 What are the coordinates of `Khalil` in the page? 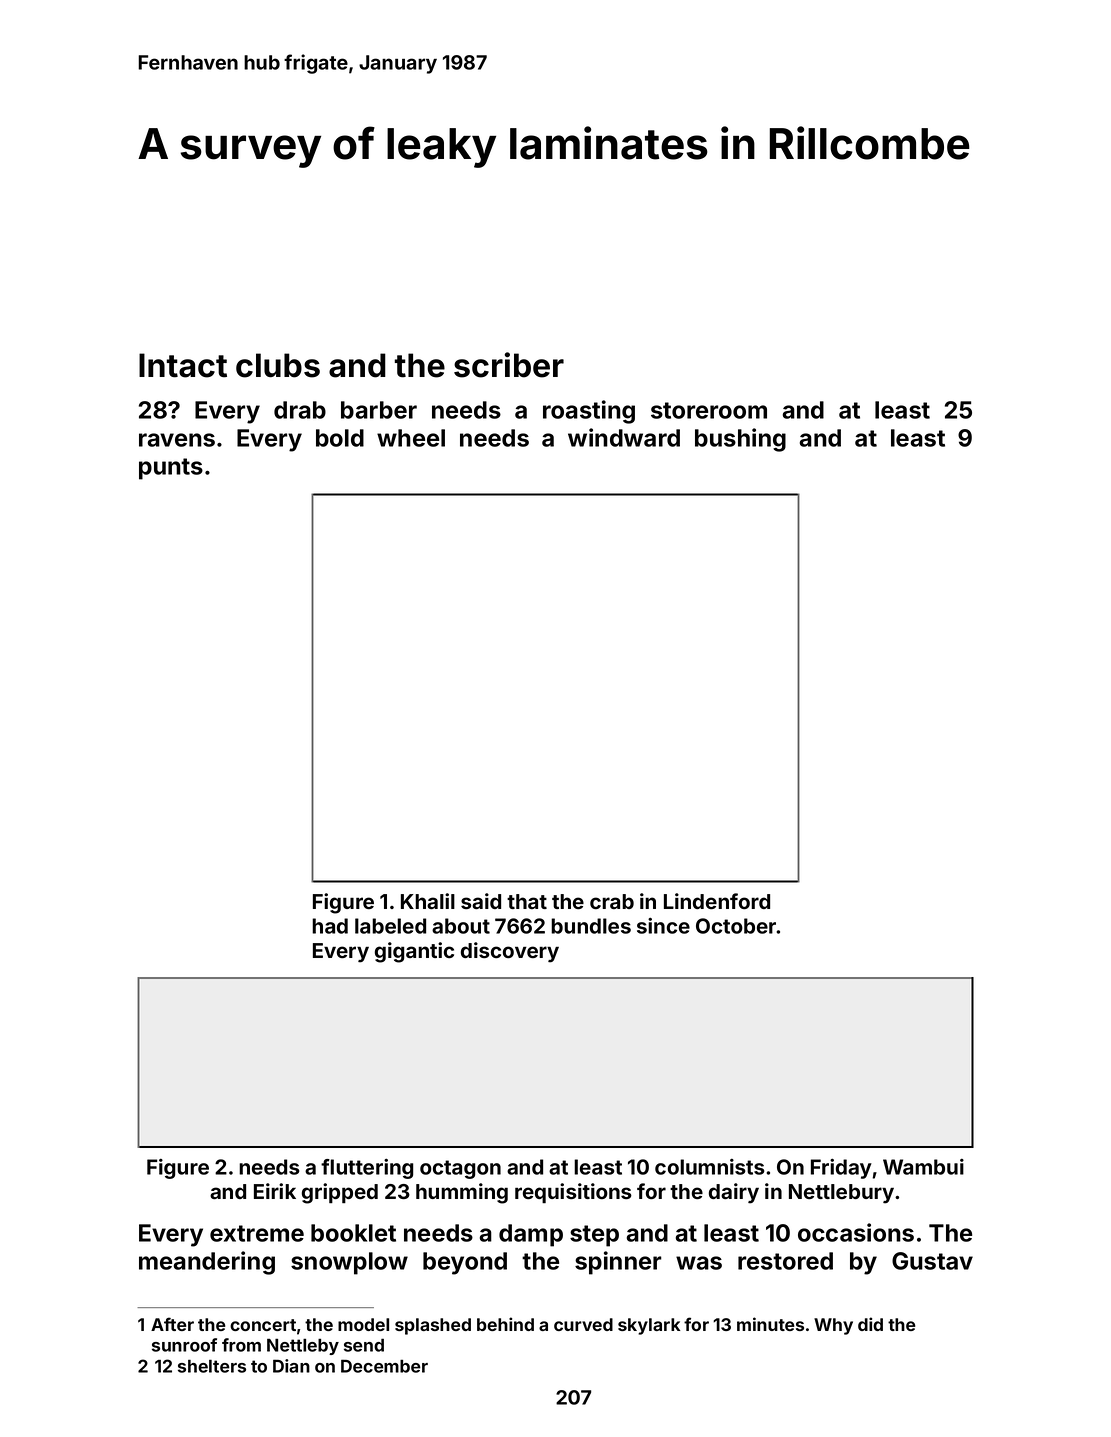 It's located at (428, 901).
